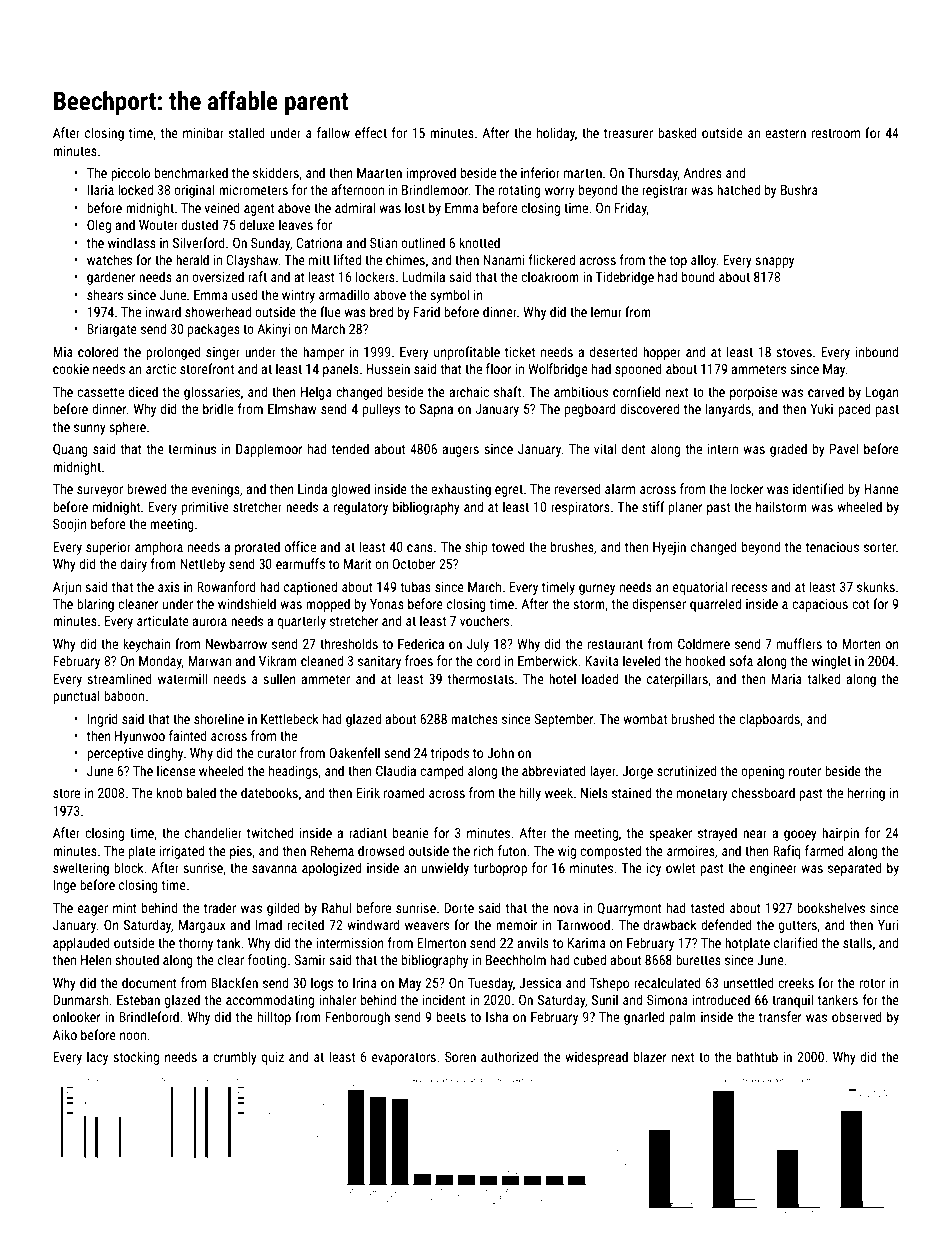 Image resolution: width=952 pixels, height=1233 pixels. Describe the element at coordinates (774, 262) in the page. I see `snappy` at that location.
